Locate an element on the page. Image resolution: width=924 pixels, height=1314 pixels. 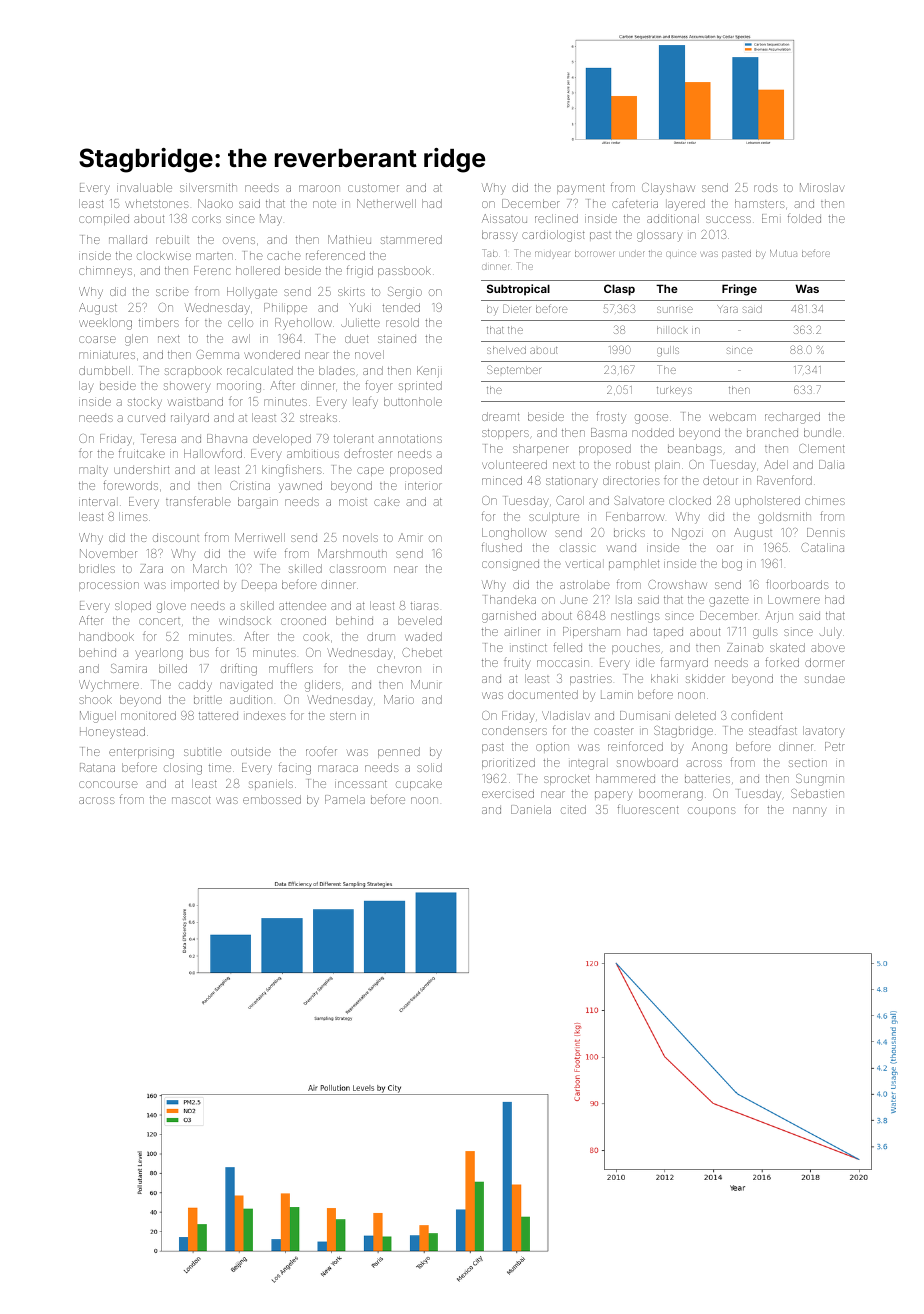
sunrise is located at coordinates (675, 309).
